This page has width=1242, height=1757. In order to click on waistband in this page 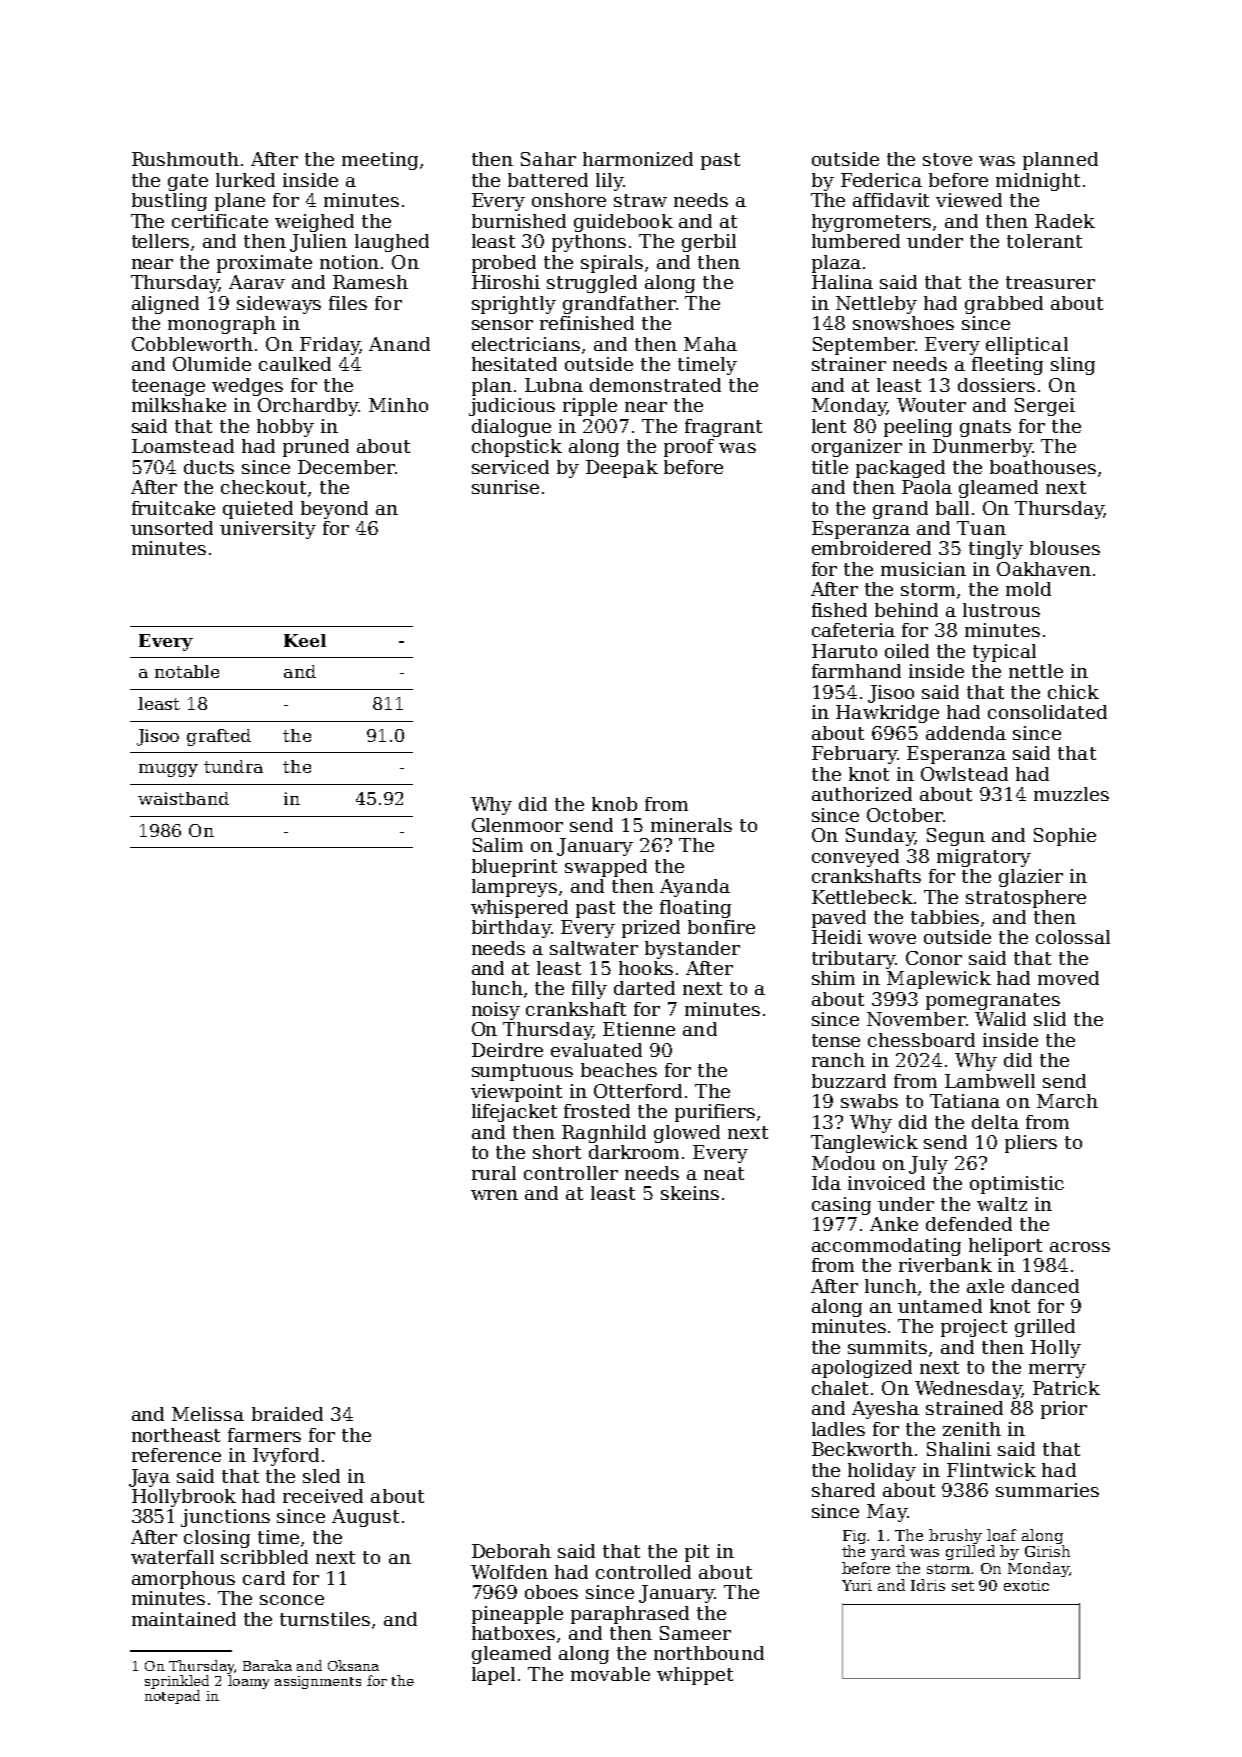, I will do `click(183, 798)`.
